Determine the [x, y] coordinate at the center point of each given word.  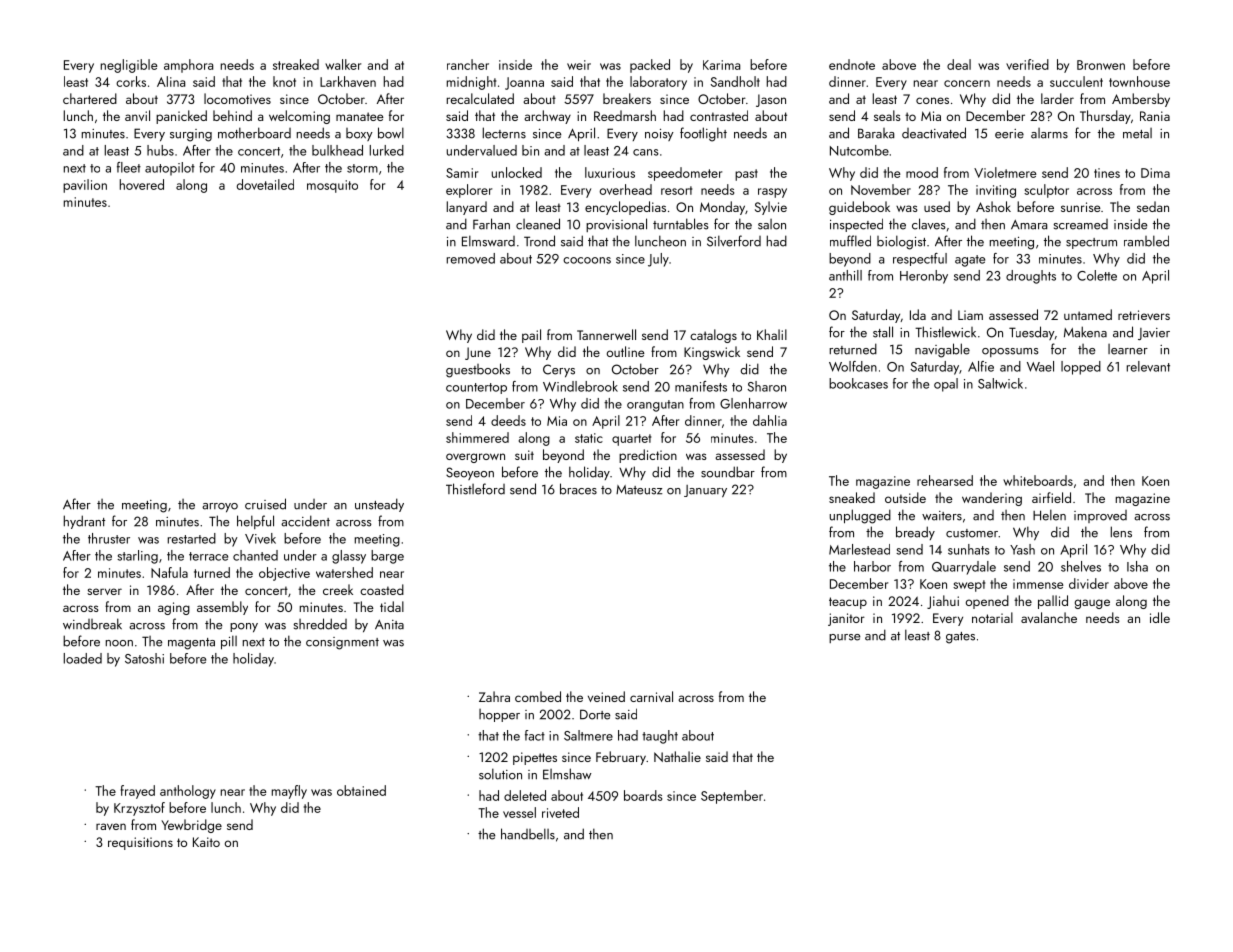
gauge [1092, 604]
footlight [703, 134]
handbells [528, 834]
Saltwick [1000, 383]
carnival [651, 696]
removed [471, 258]
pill [229, 642]
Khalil [772, 334]
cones [932, 100]
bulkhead [337, 150]
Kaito [206, 842]
